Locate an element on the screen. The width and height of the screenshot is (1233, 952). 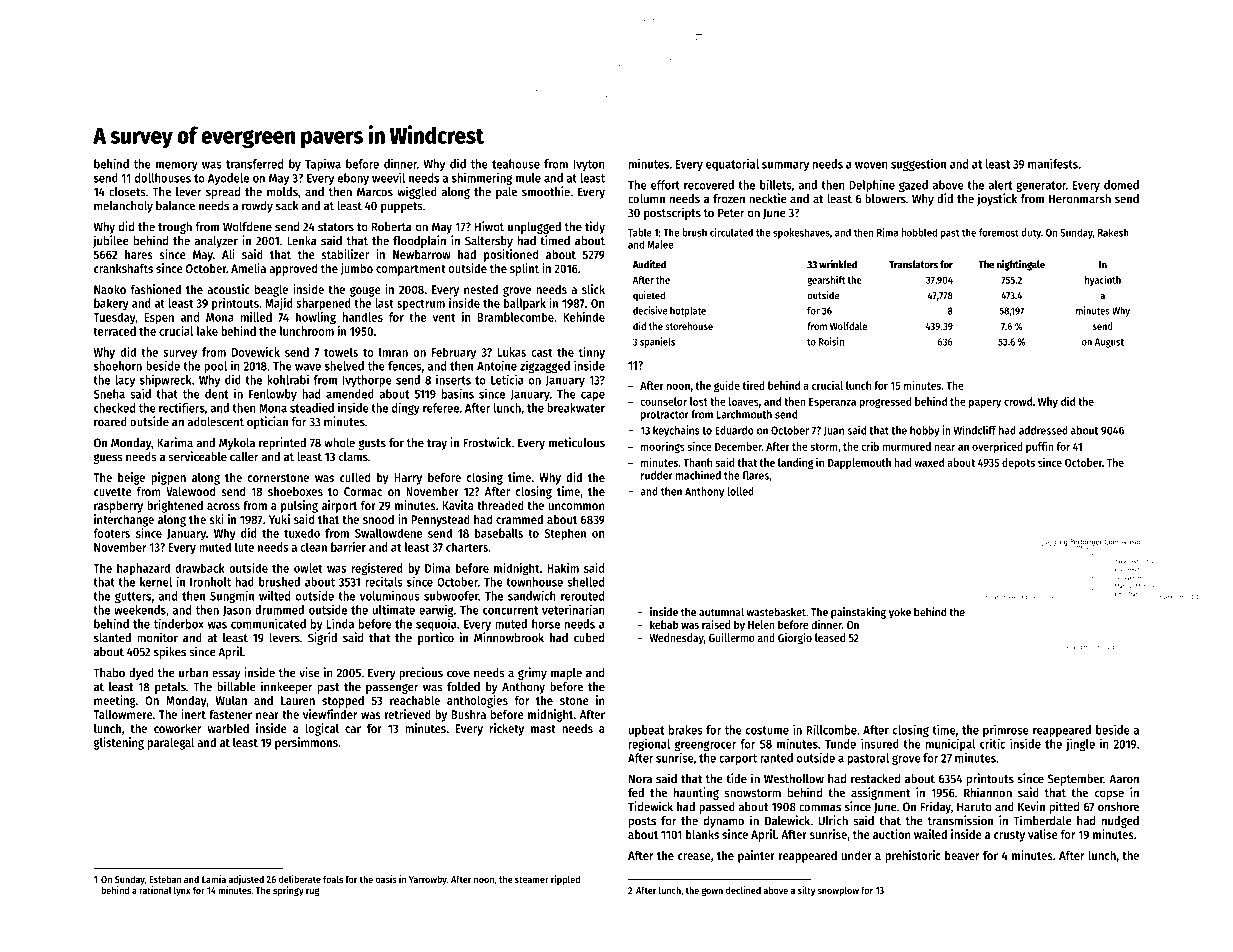
springy is located at coordinates (288, 891).
